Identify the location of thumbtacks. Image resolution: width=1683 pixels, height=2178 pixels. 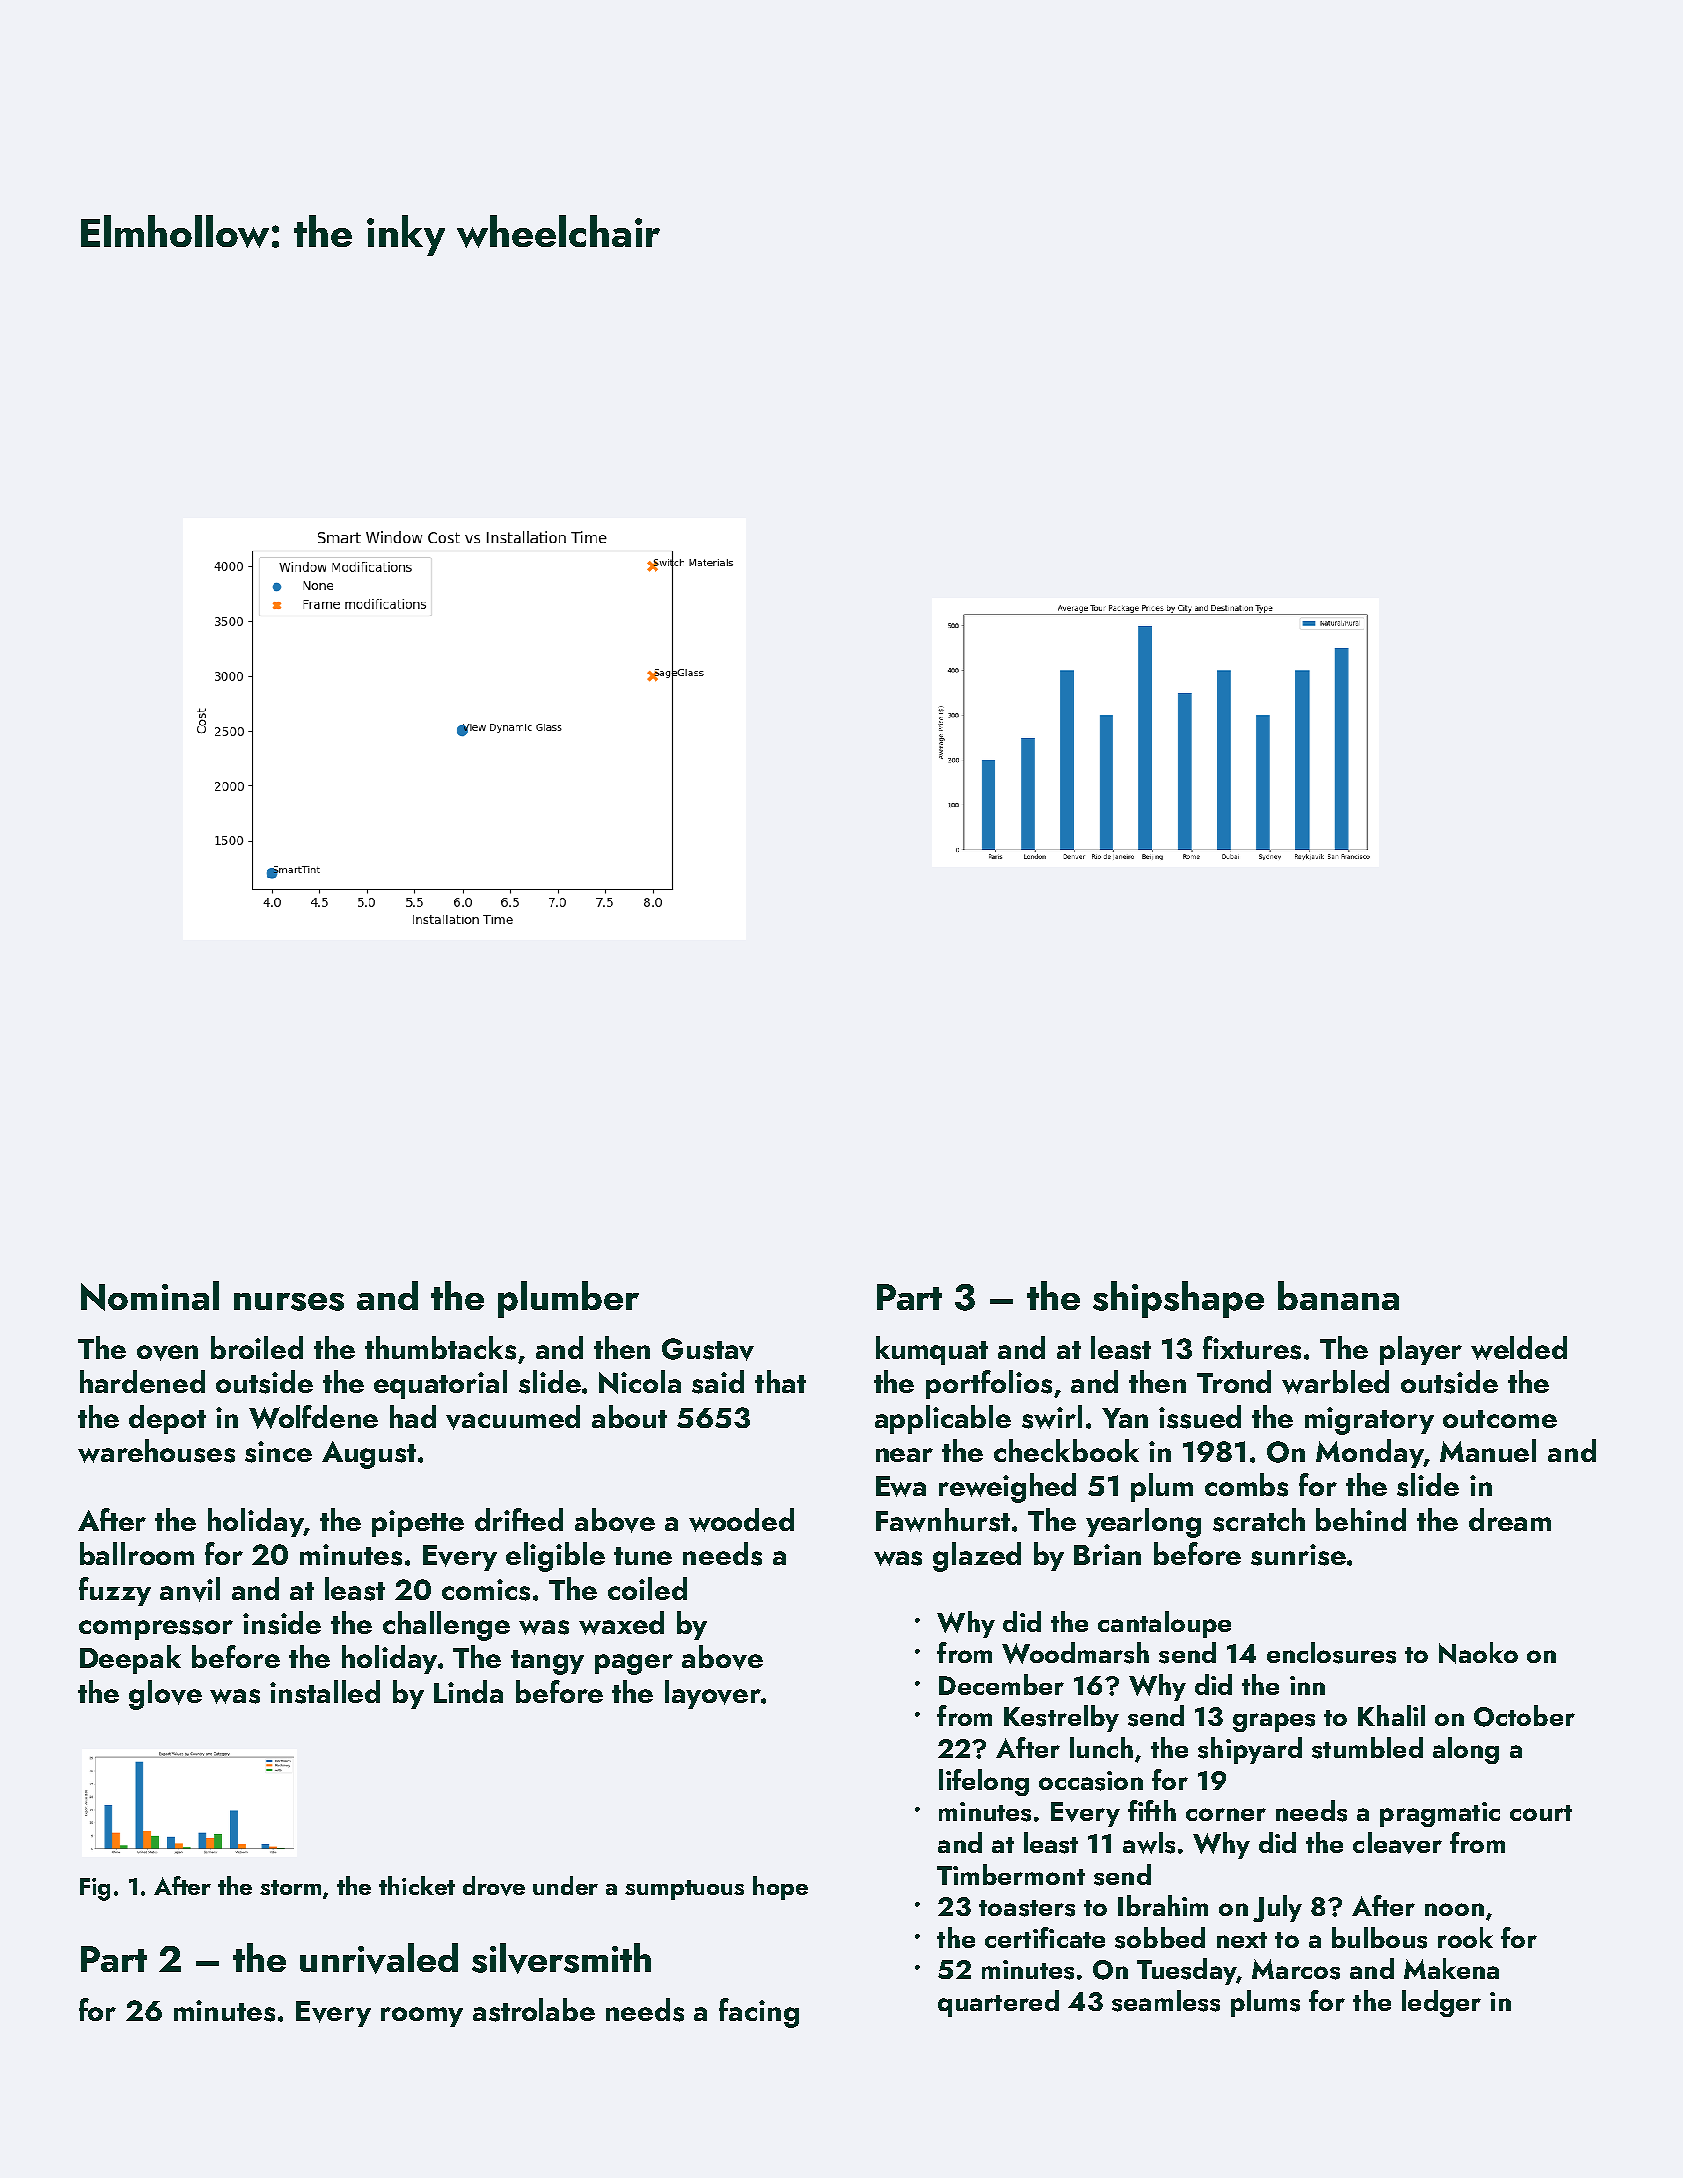
(440, 1348).
